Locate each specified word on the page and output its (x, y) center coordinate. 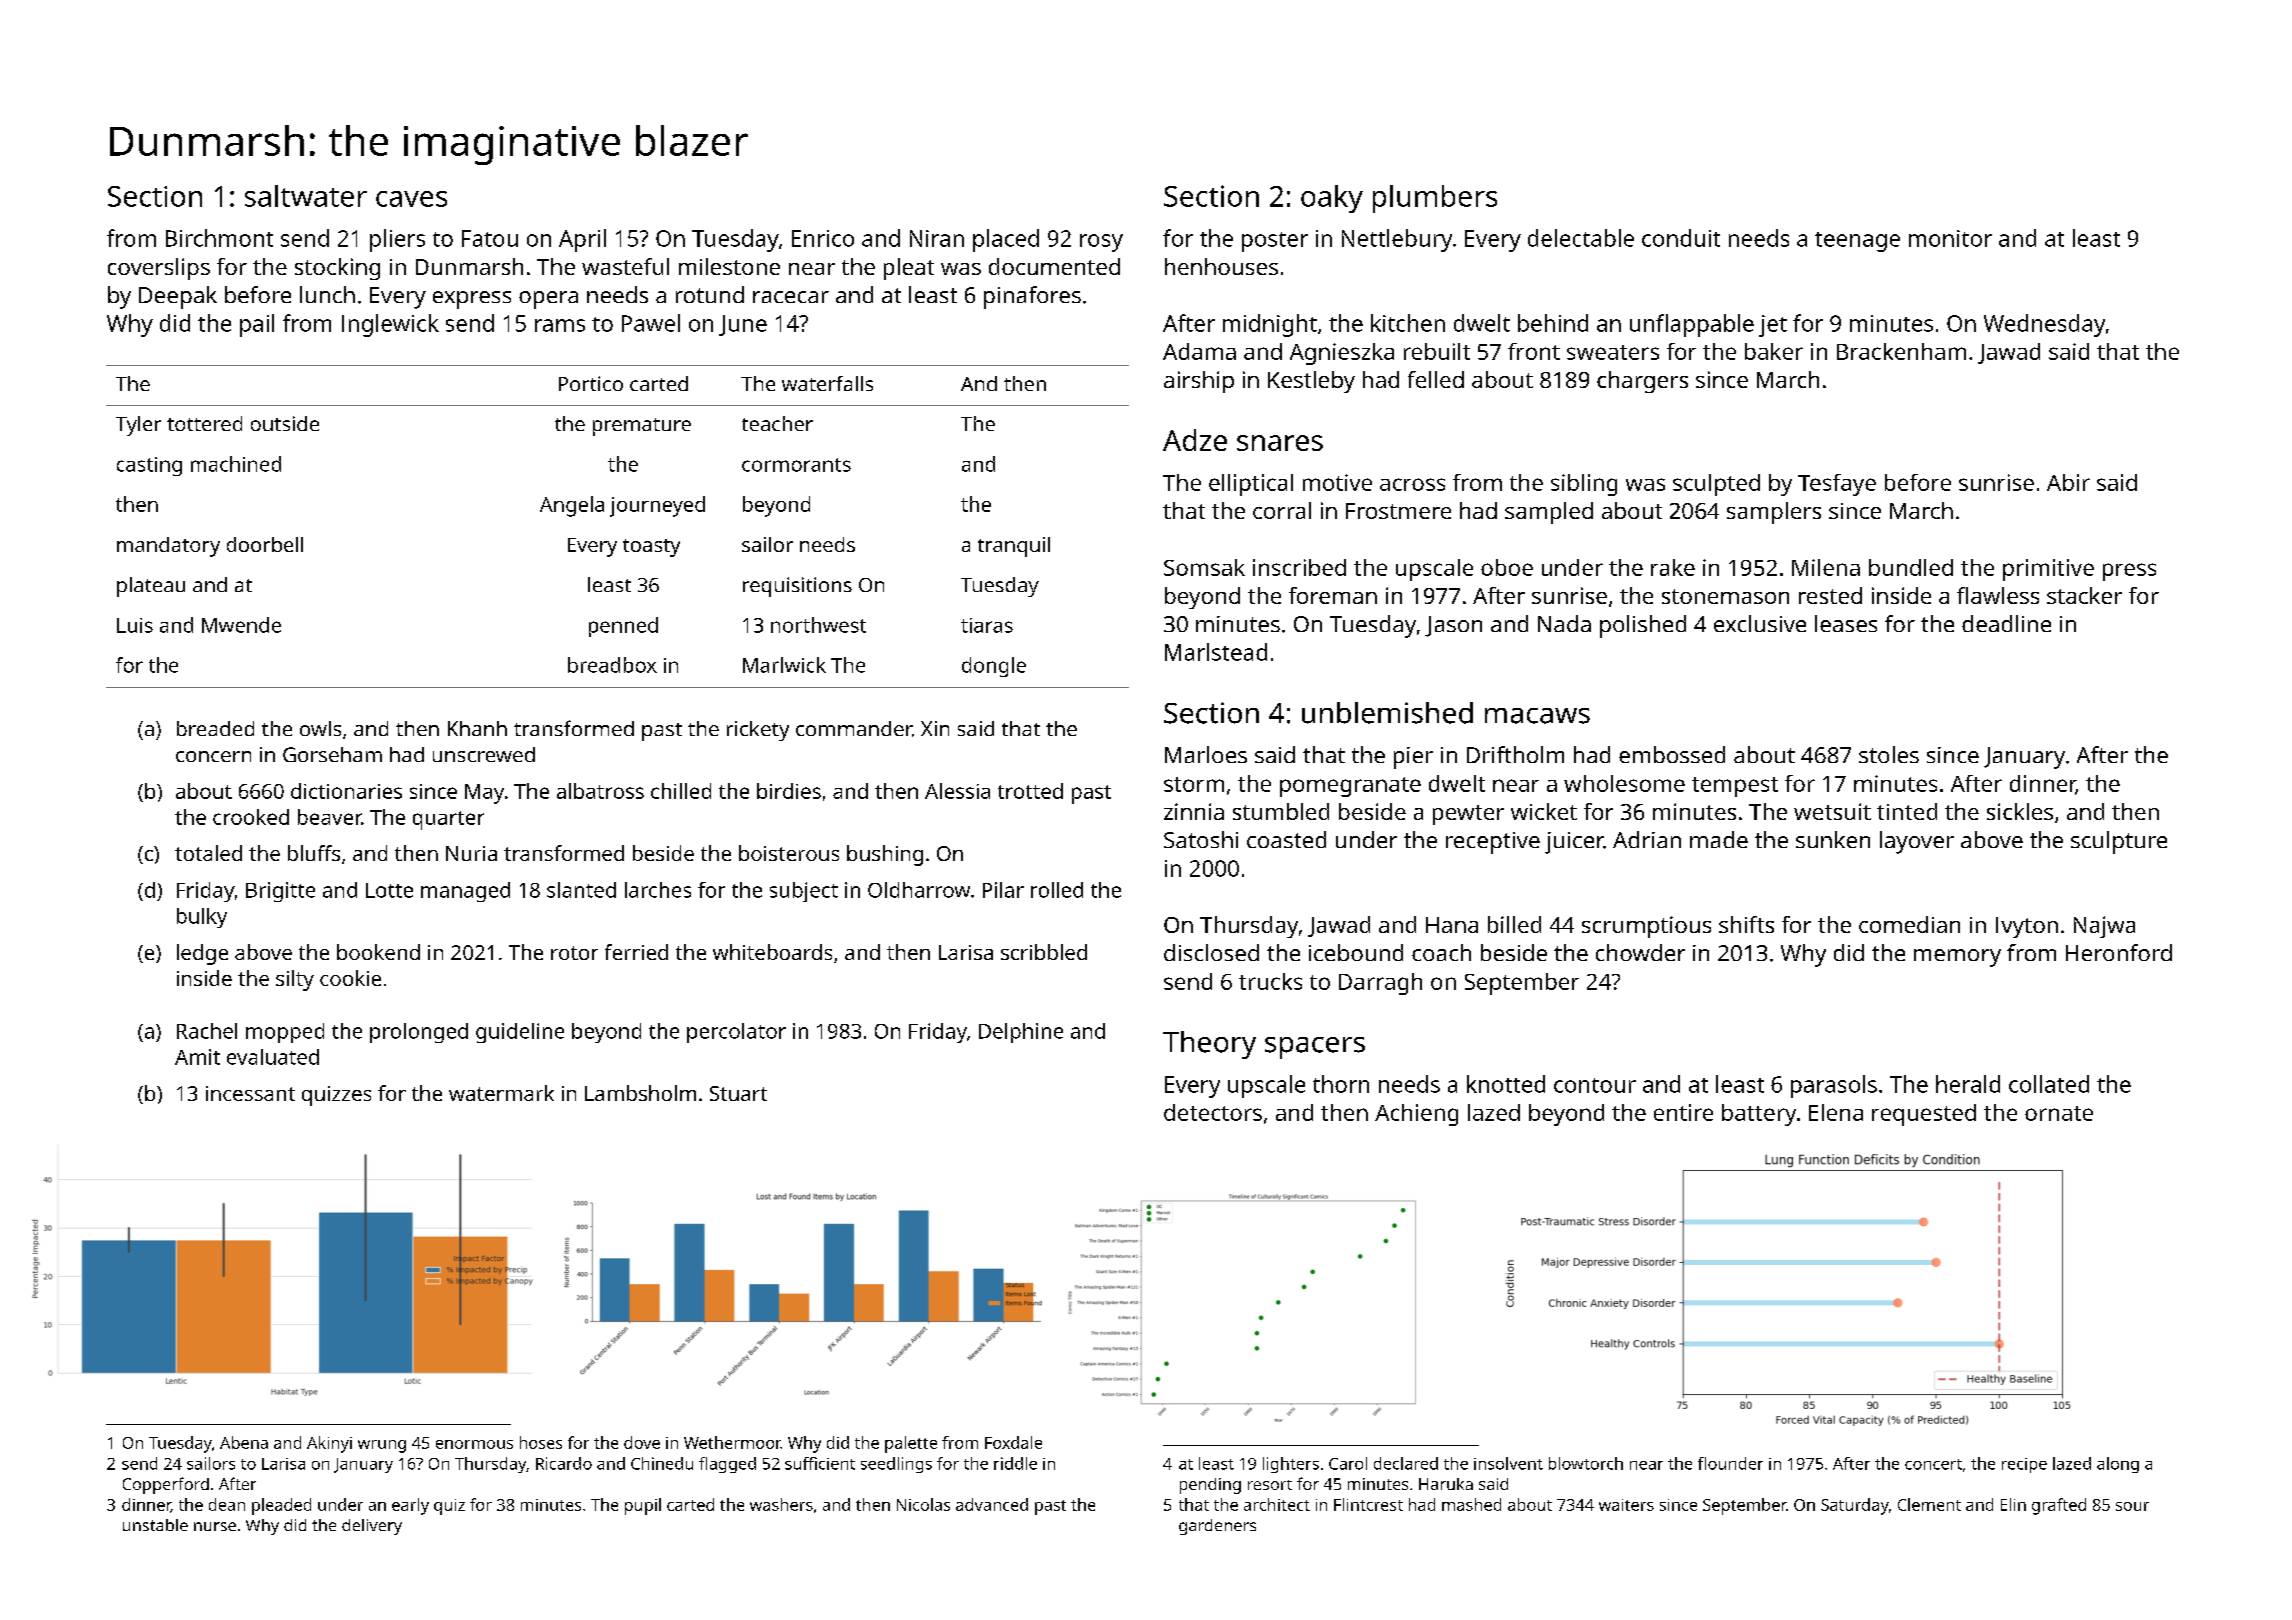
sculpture (2119, 842)
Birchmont (219, 238)
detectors (1213, 1112)
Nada (1564, 623)
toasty (651, 548)
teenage (1857, 242)
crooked (251, 817)
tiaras (987, 625)
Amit (197, 1057)
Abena (244, 1442)
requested (1924, 1115)
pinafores (1032, 297)
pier (1413, 758)
